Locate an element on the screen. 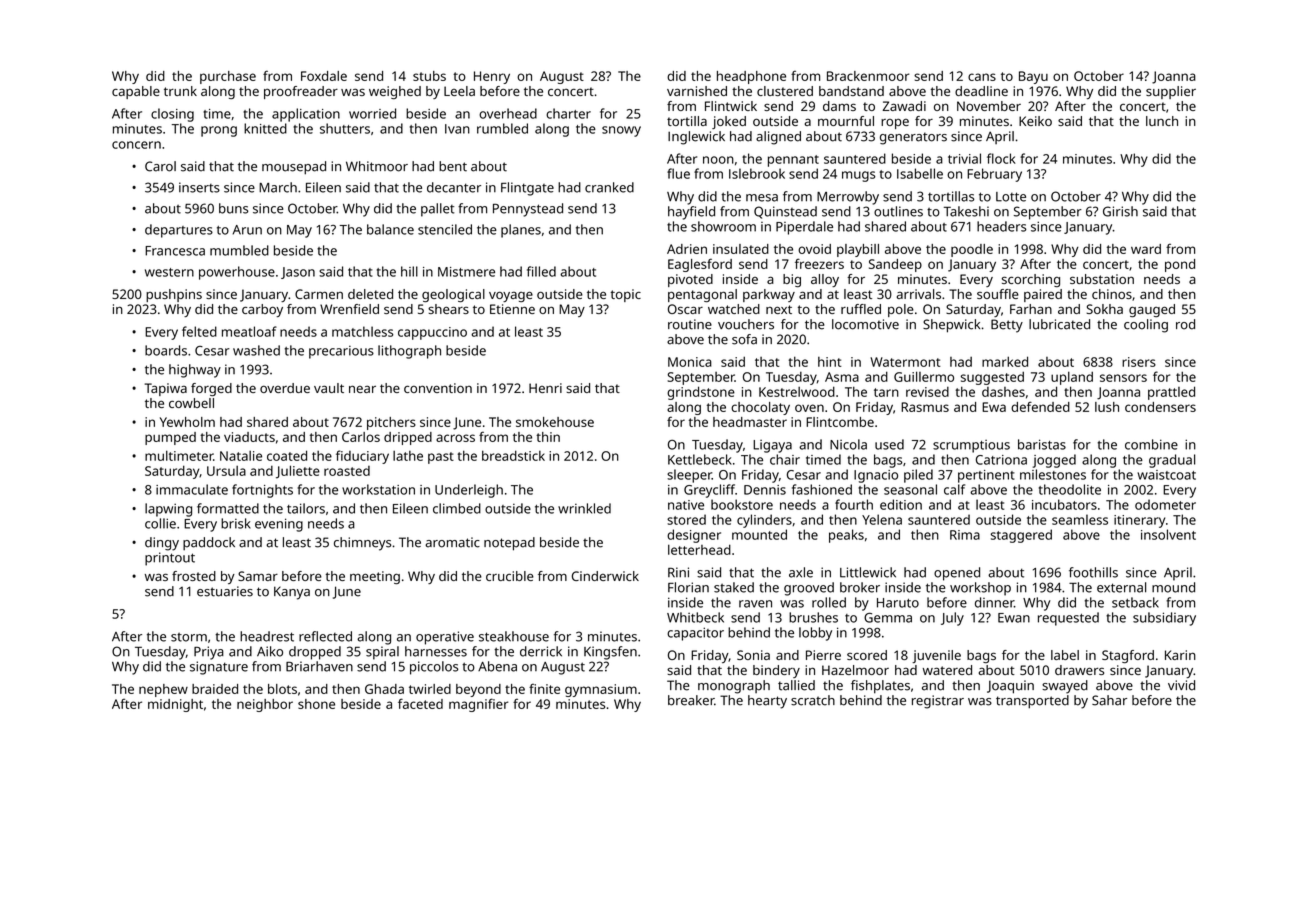  purchase is located at coordinates (228, 77).
